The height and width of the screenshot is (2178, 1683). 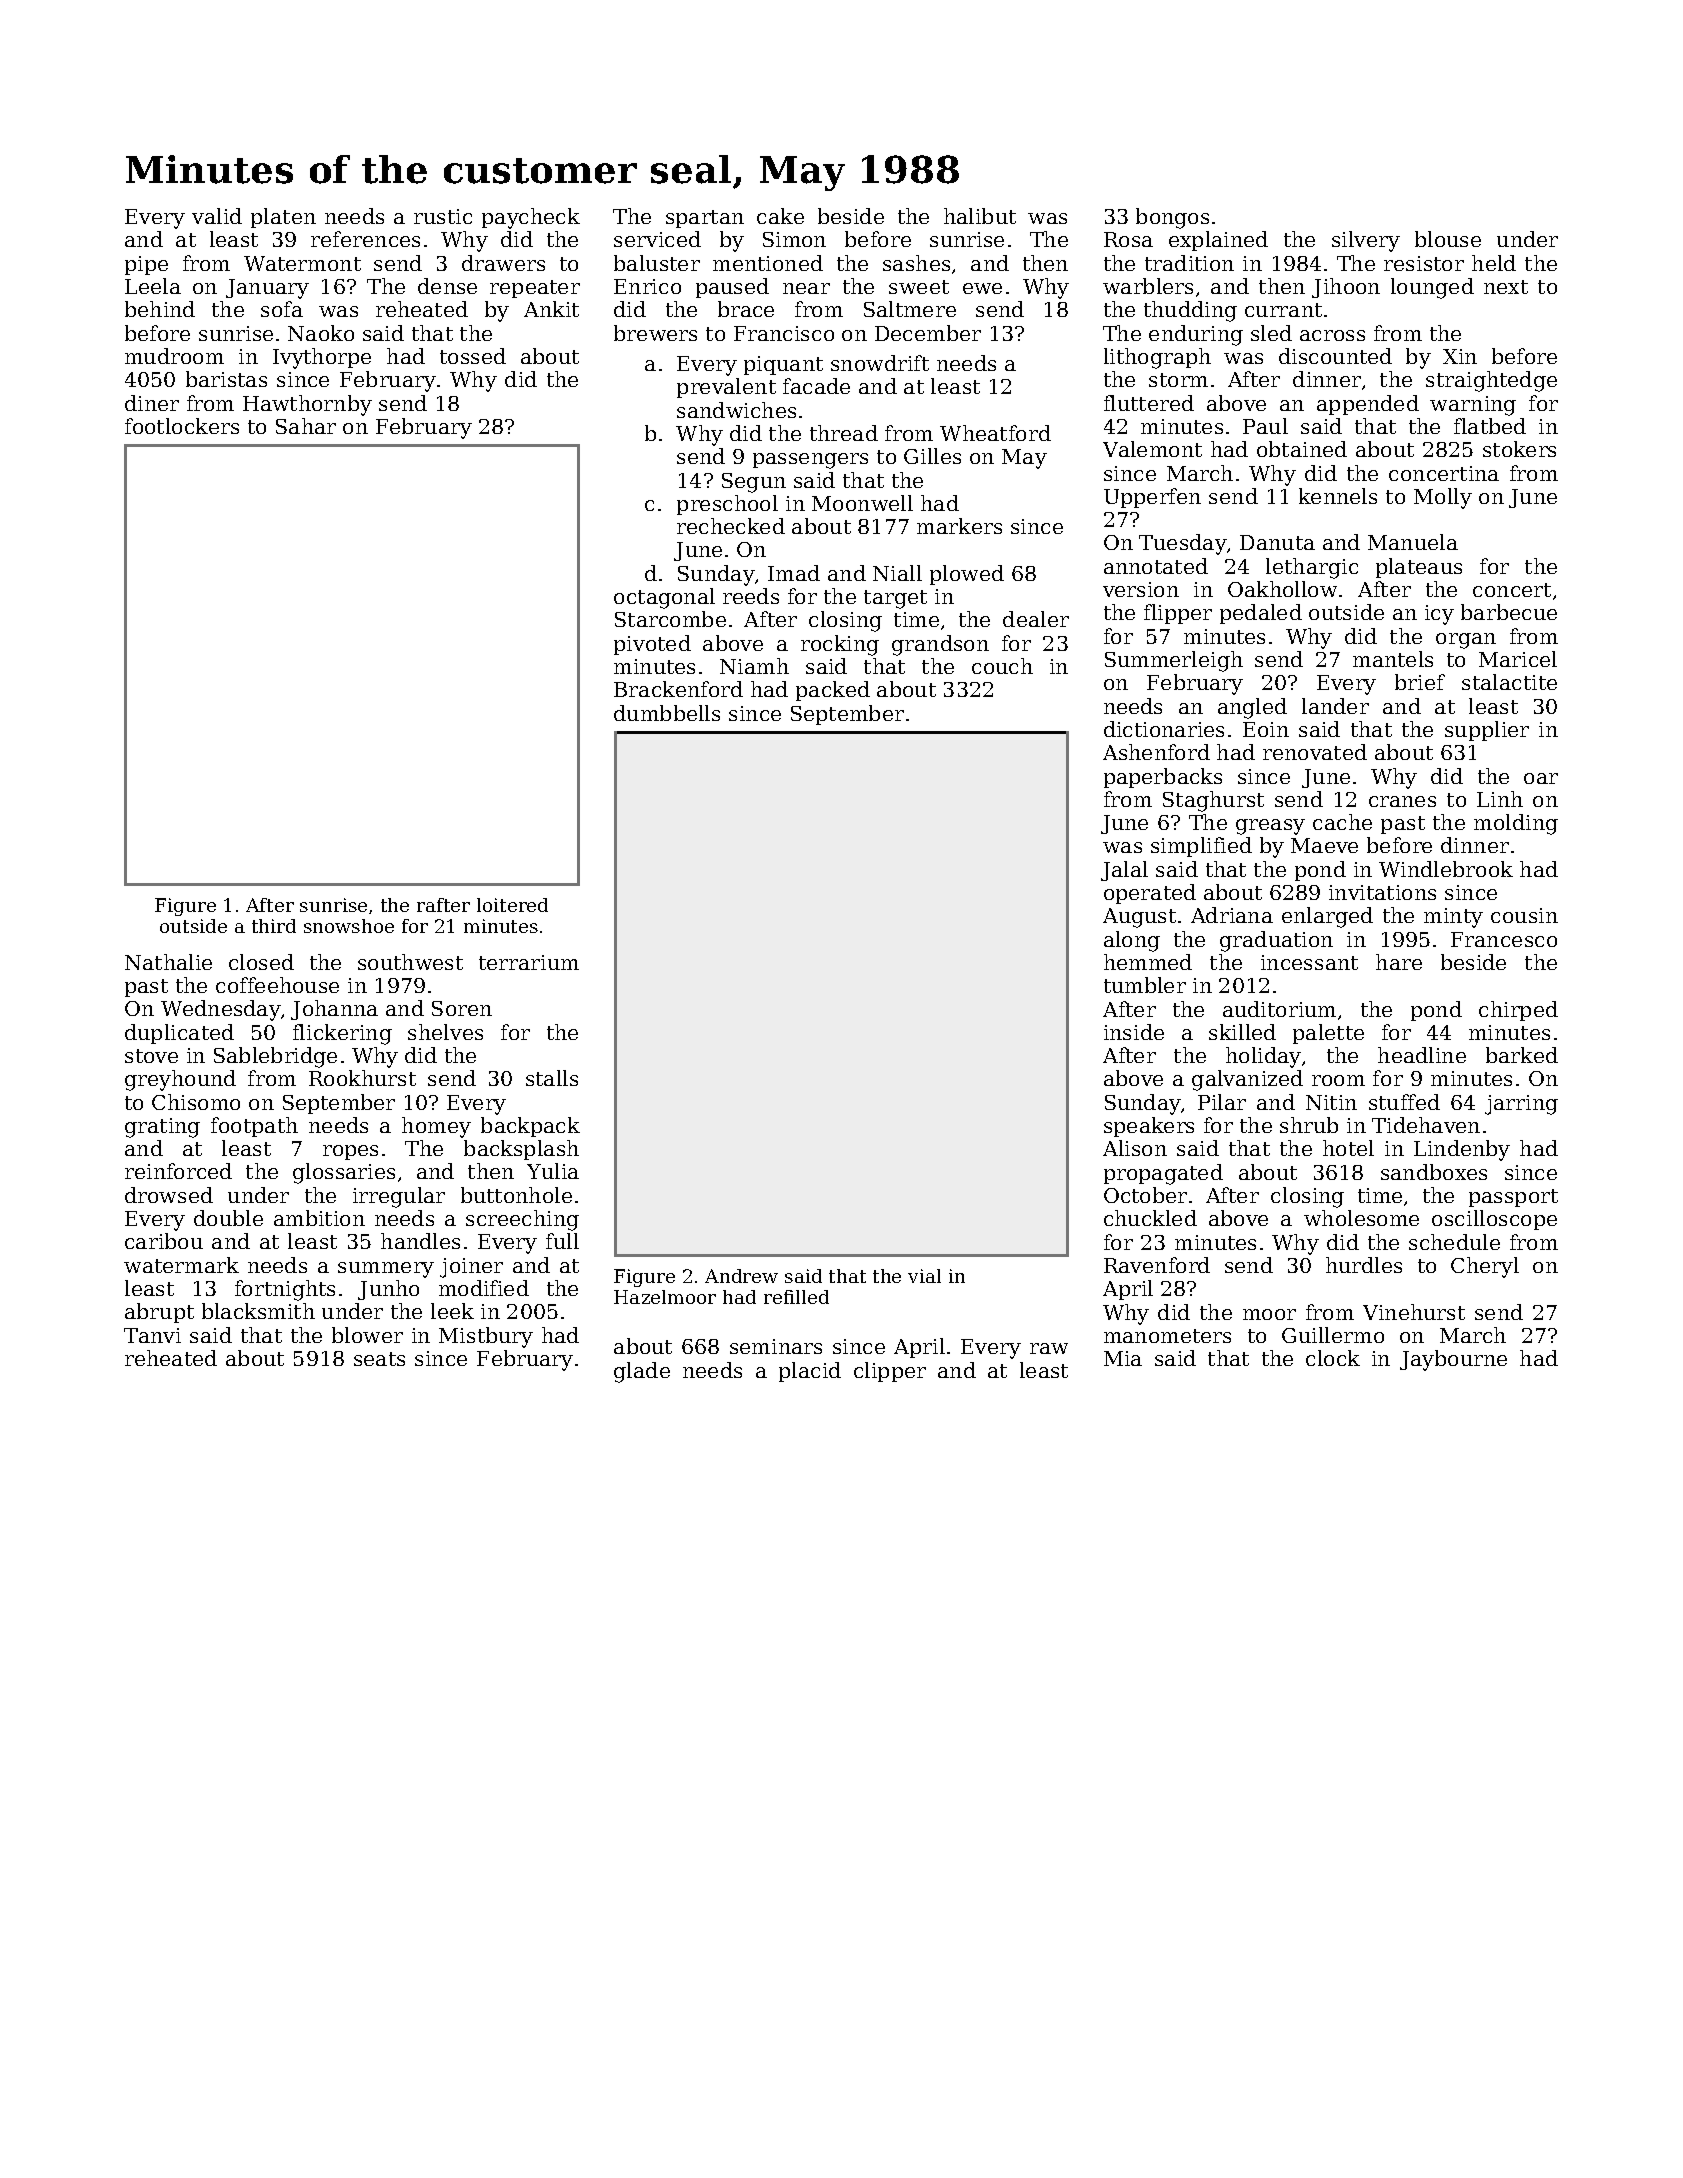 What do you see at coordinates (379, 1359) in the screenshot?
I see `seats` at bounding box center [379, 1359].
